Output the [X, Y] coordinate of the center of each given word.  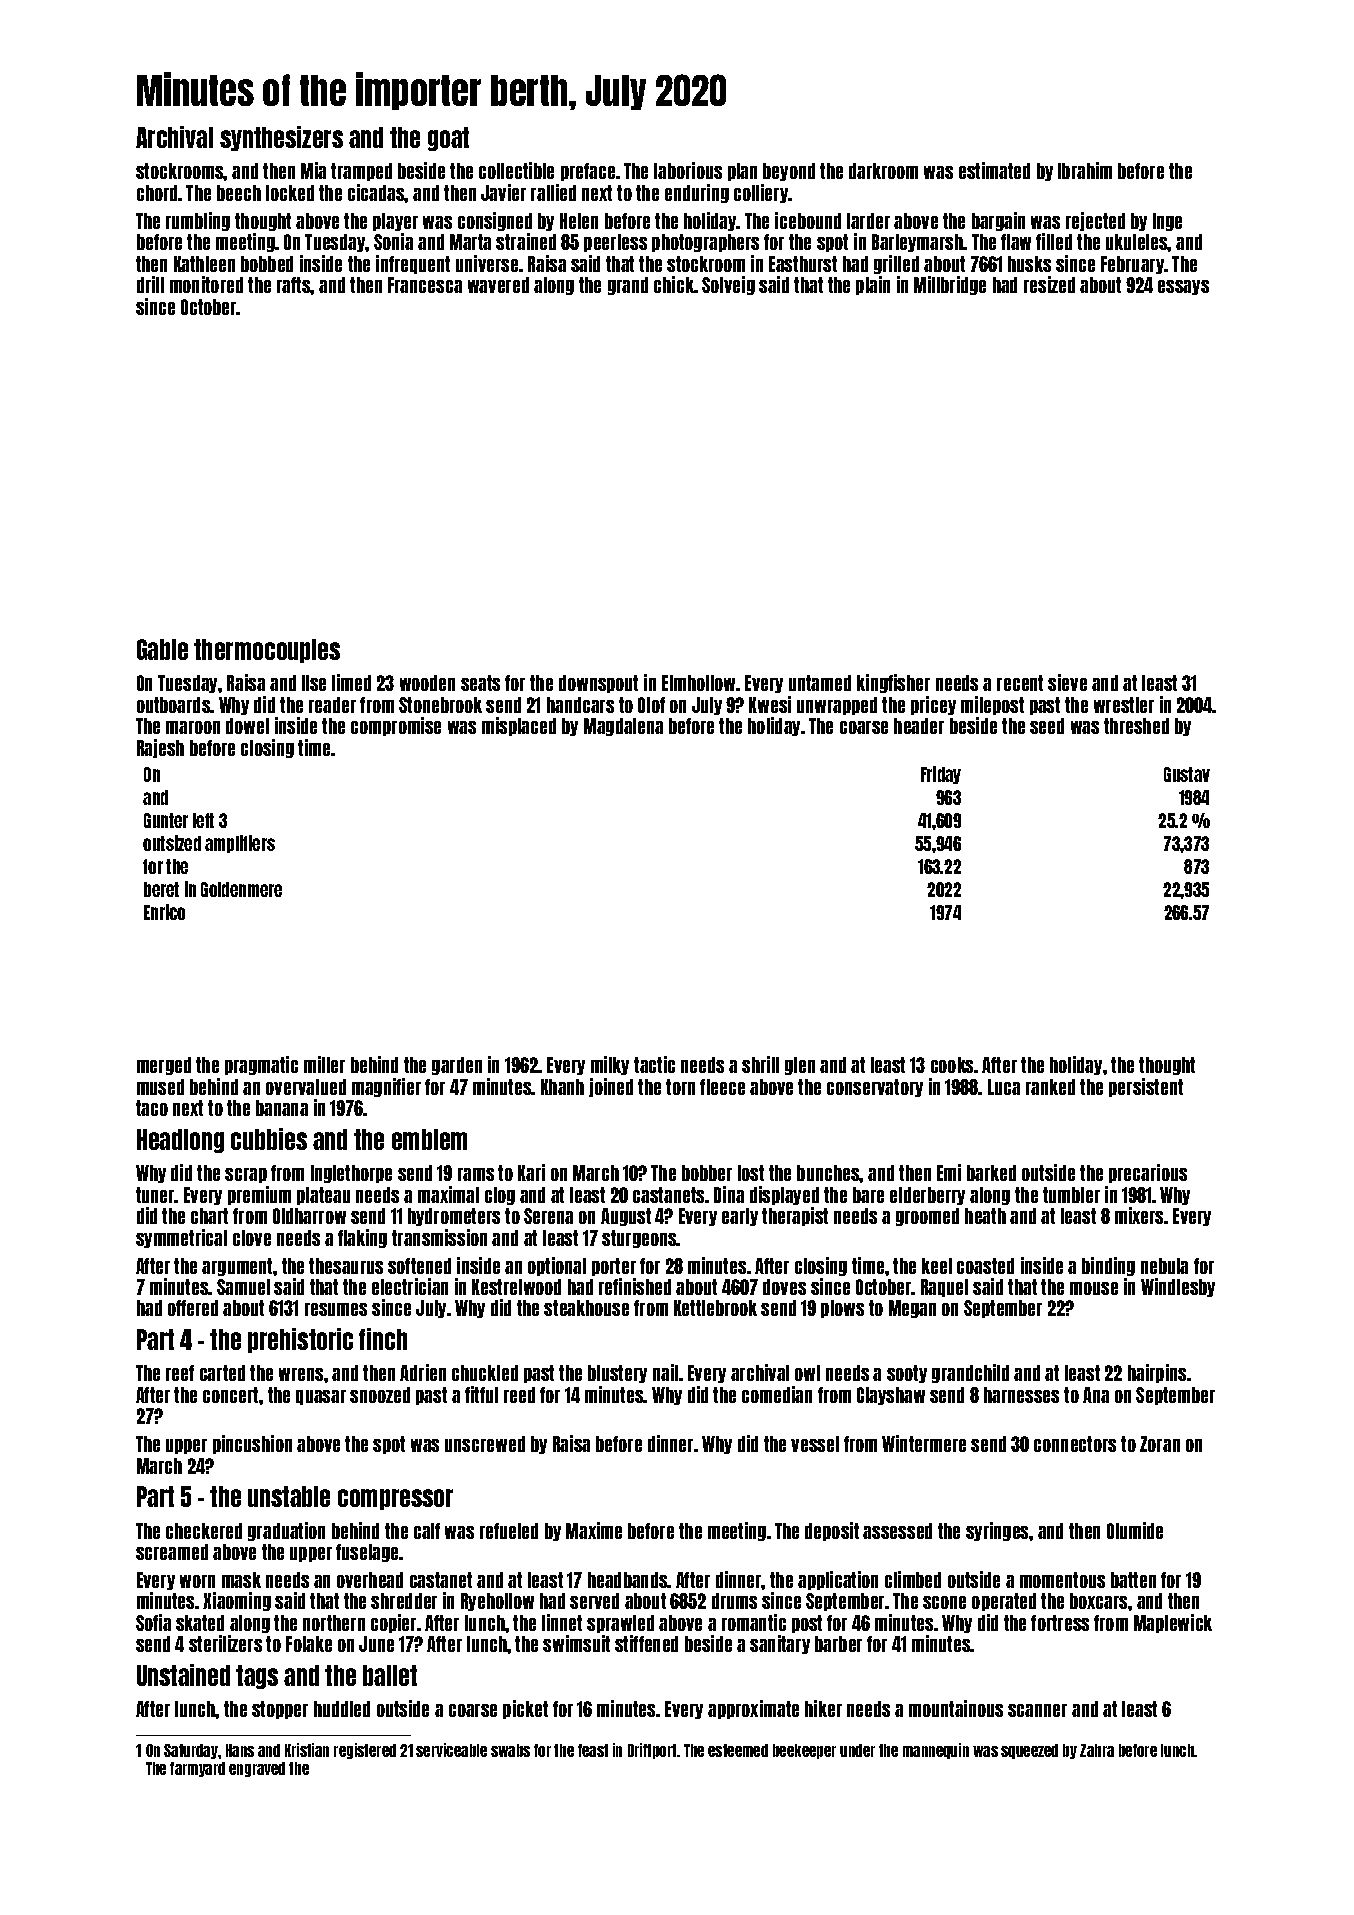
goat [448, 139]
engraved [257, 1769]
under [857, 1750]
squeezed [1029, 1751]
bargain [998, 221]
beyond [789, 172]
